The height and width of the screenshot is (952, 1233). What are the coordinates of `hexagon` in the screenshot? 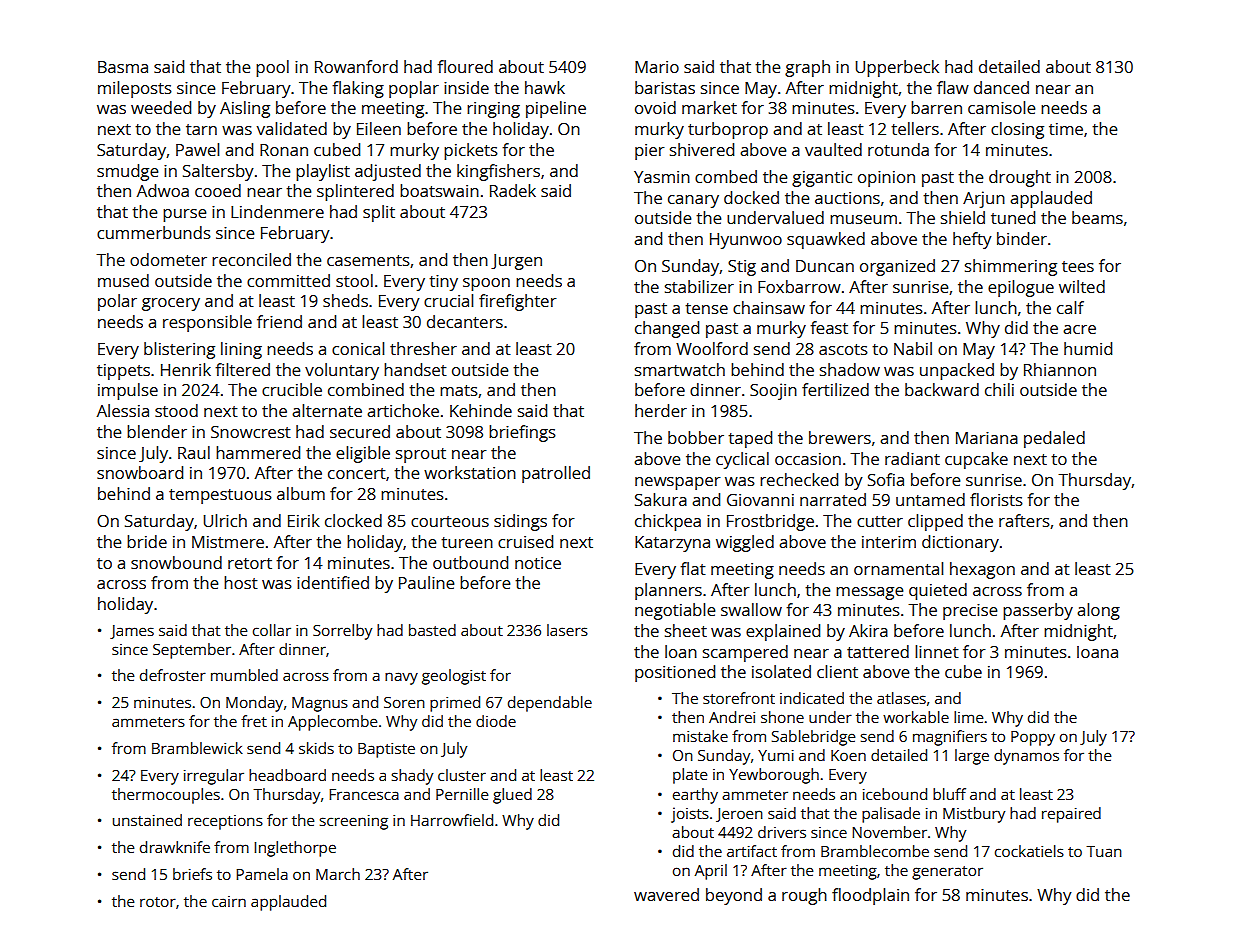 It's located at (982, 570).
